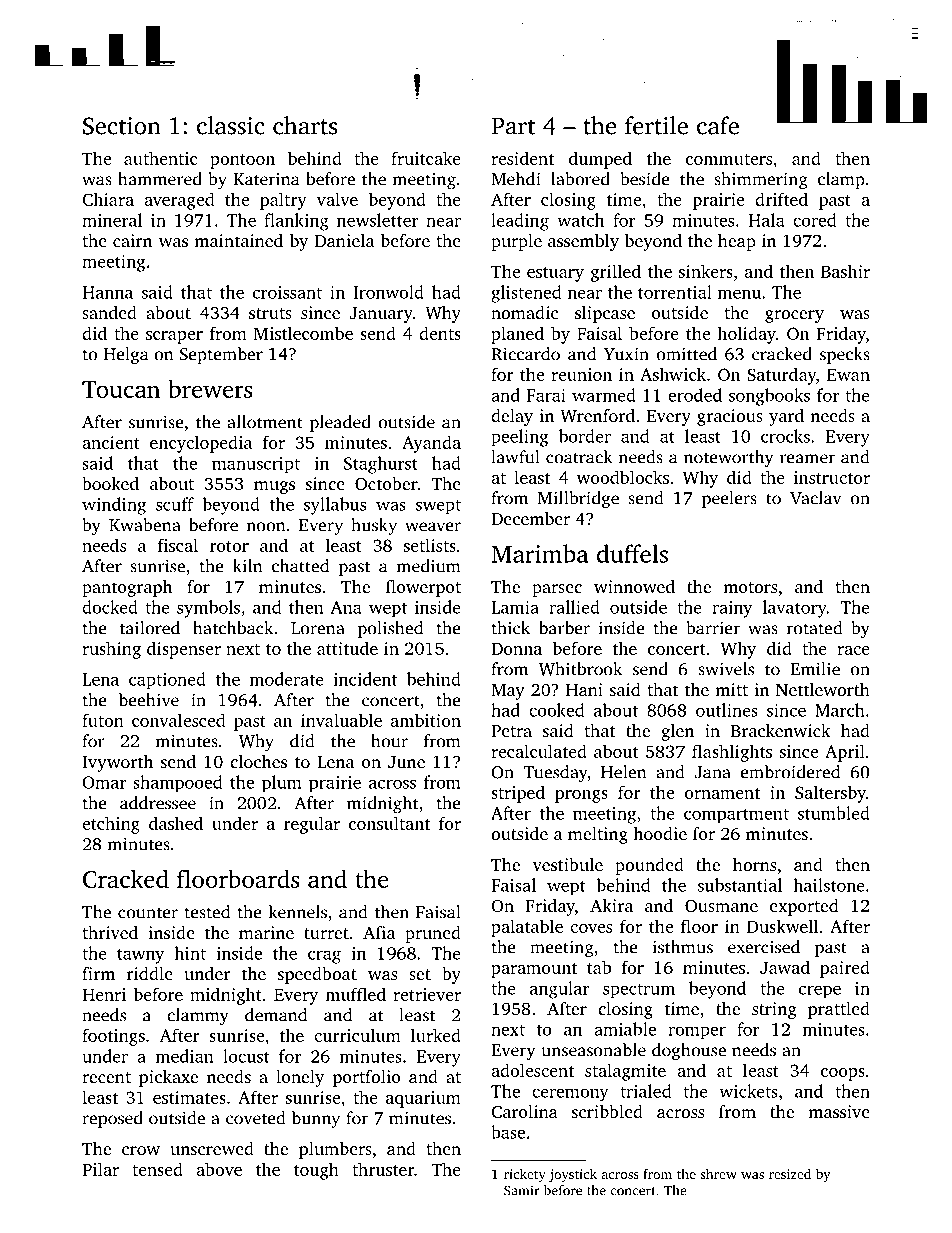 The width and height of the page is (952, 1233). Describe the element at coordinates (344, 240) in the page. I see `Daniela` at that location.
